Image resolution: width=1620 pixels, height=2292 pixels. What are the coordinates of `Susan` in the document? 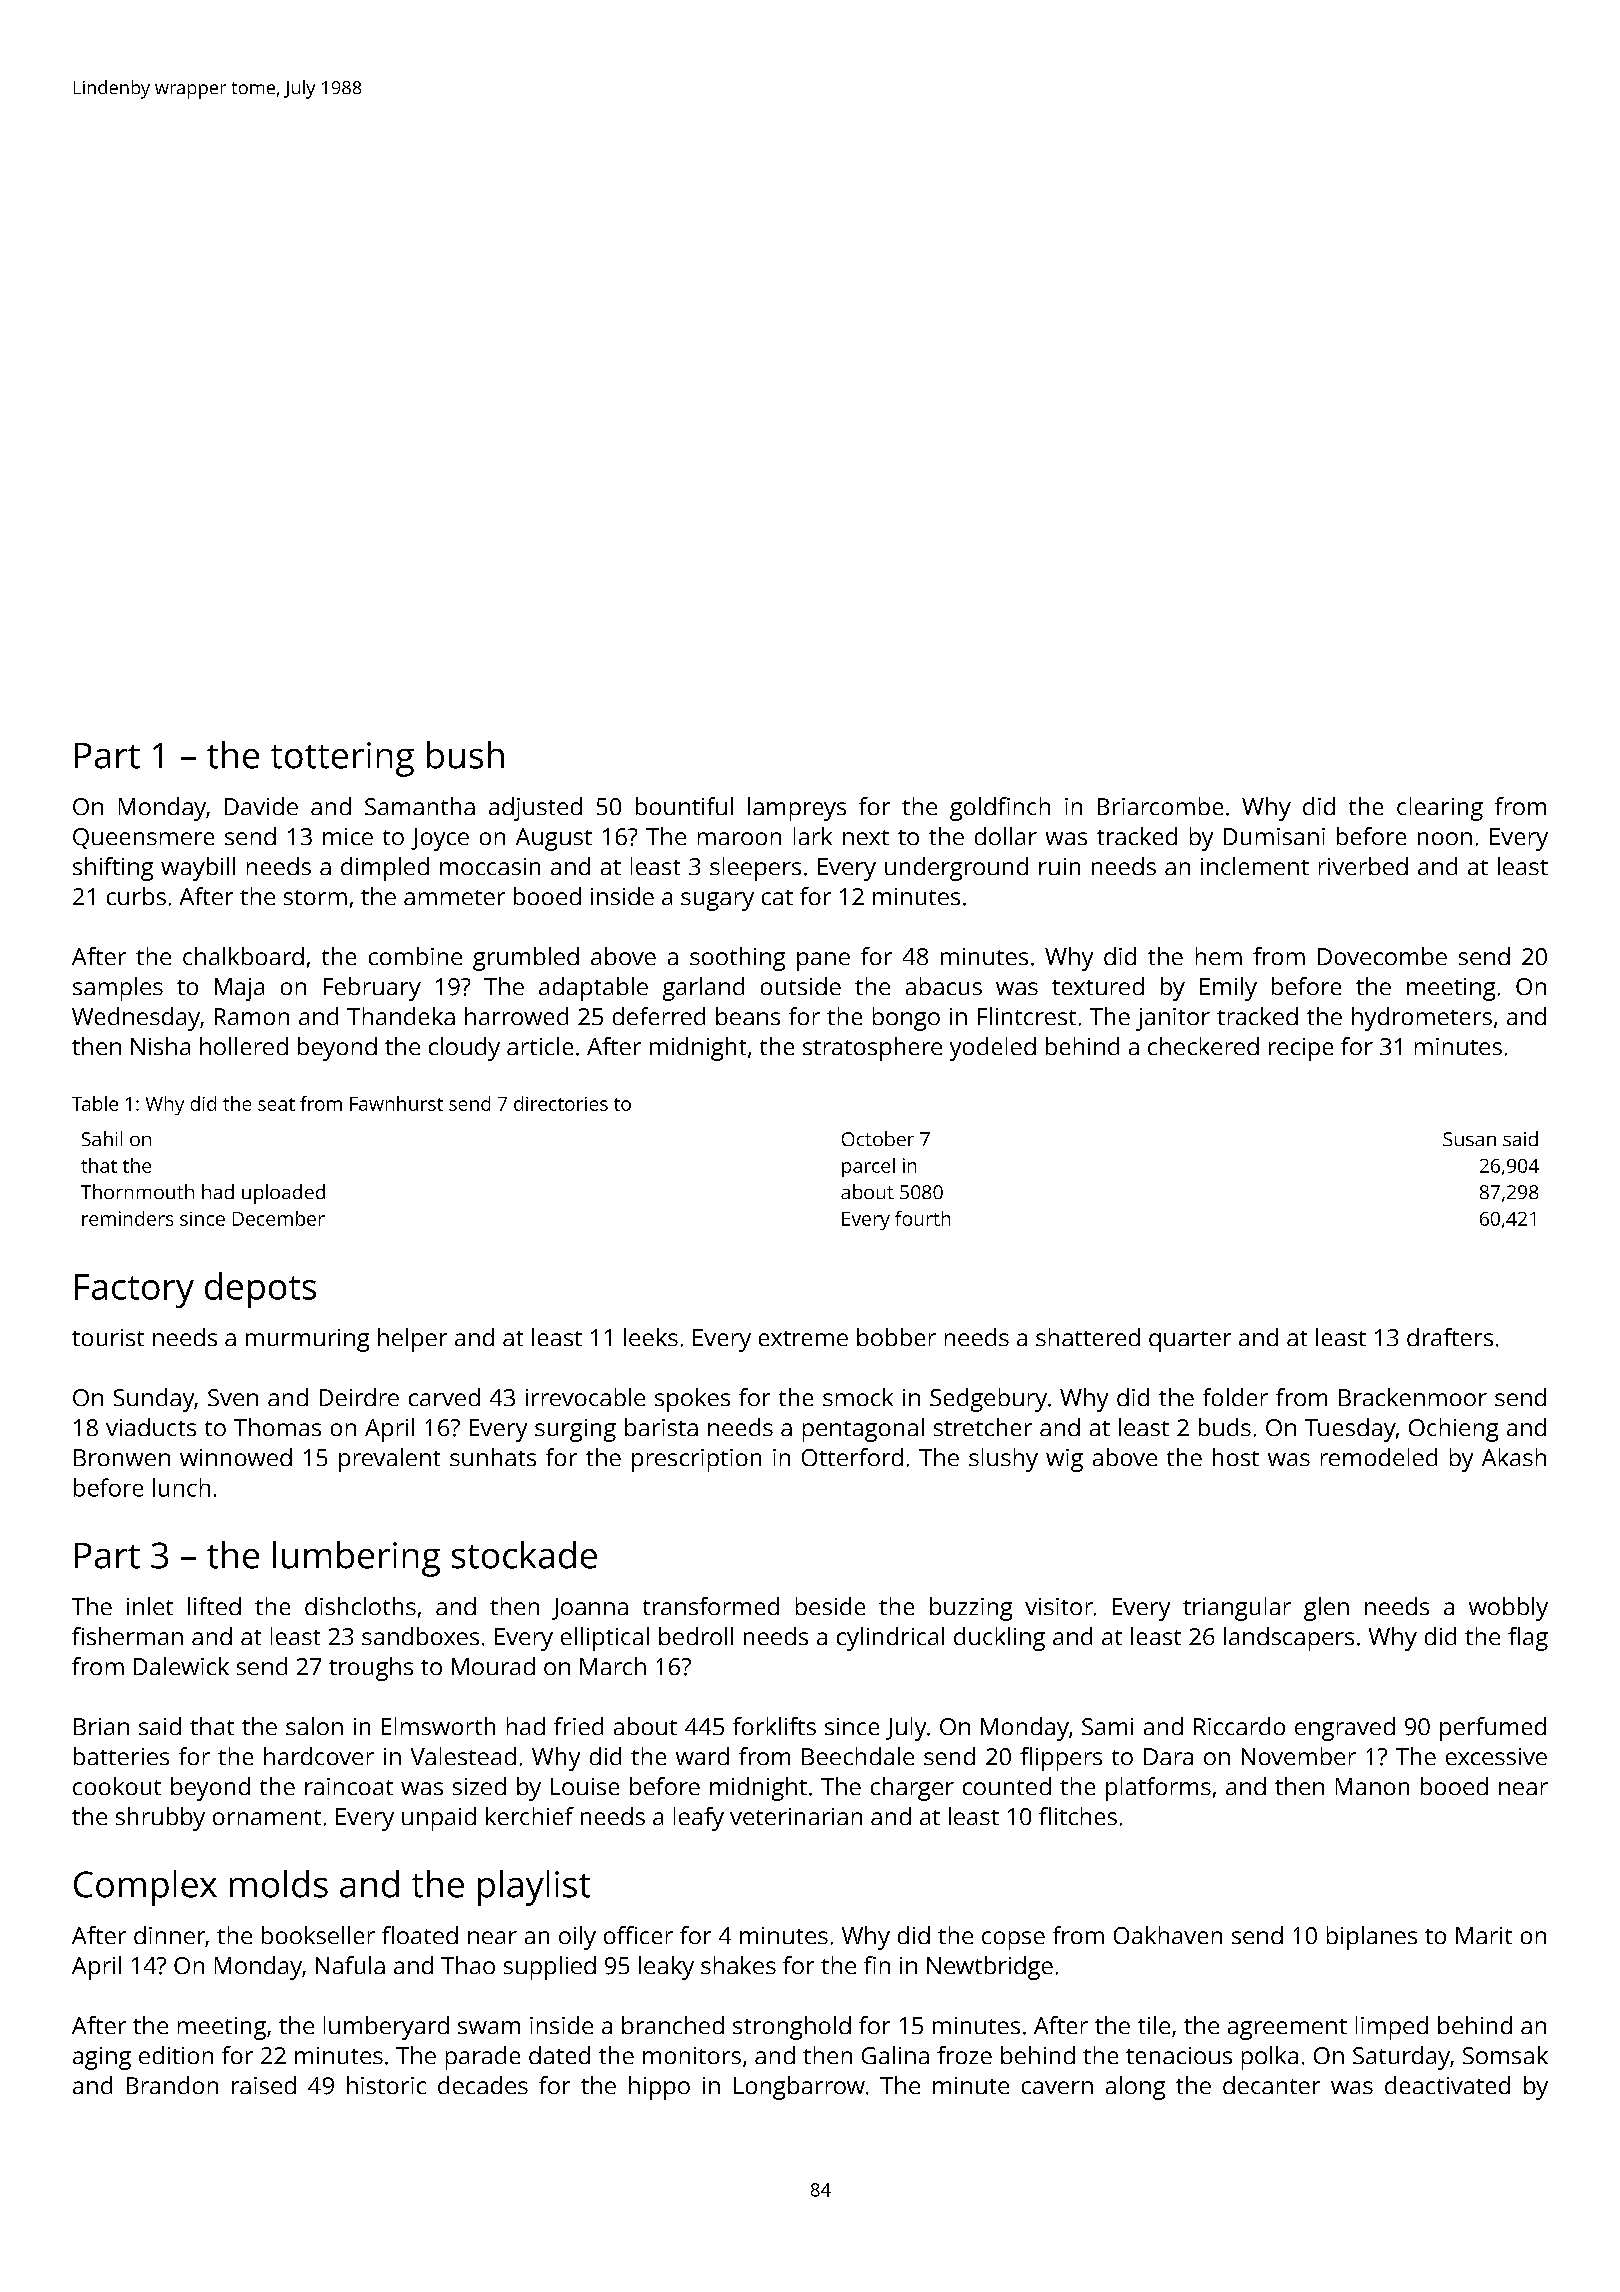 It's located at (1469, 1139).
